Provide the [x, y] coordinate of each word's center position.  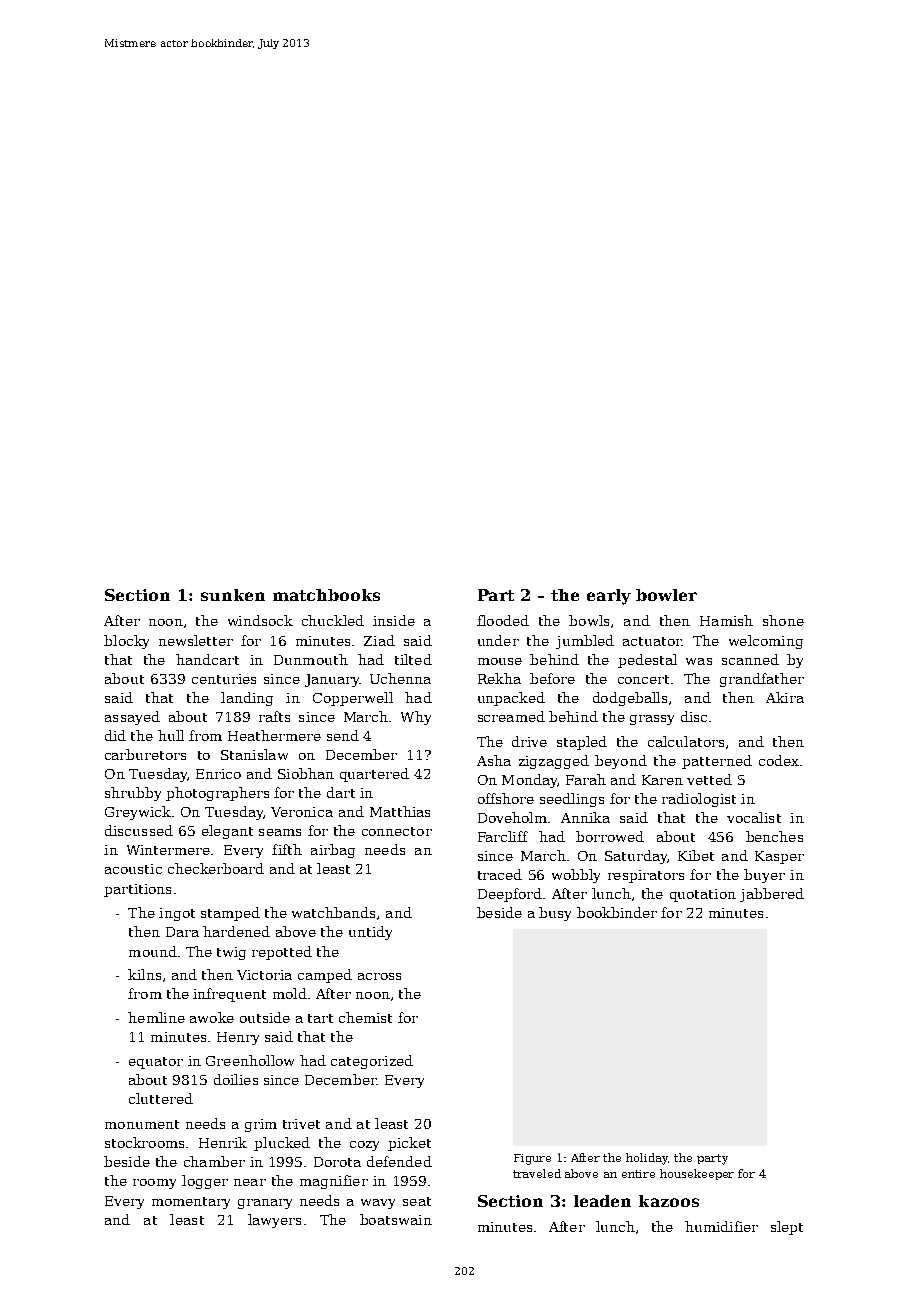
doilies [236, 1079]
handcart [207, 659]
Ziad [379, 640]
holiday [647, 1159]
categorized [372, 1062]
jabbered [772, 895]
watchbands [333, 912]
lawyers [274, 1221]
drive [529, 741]
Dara [182, 932]
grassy [652, 720]
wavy [378, 1204]
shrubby [133, 794]
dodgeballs [630, 699]
